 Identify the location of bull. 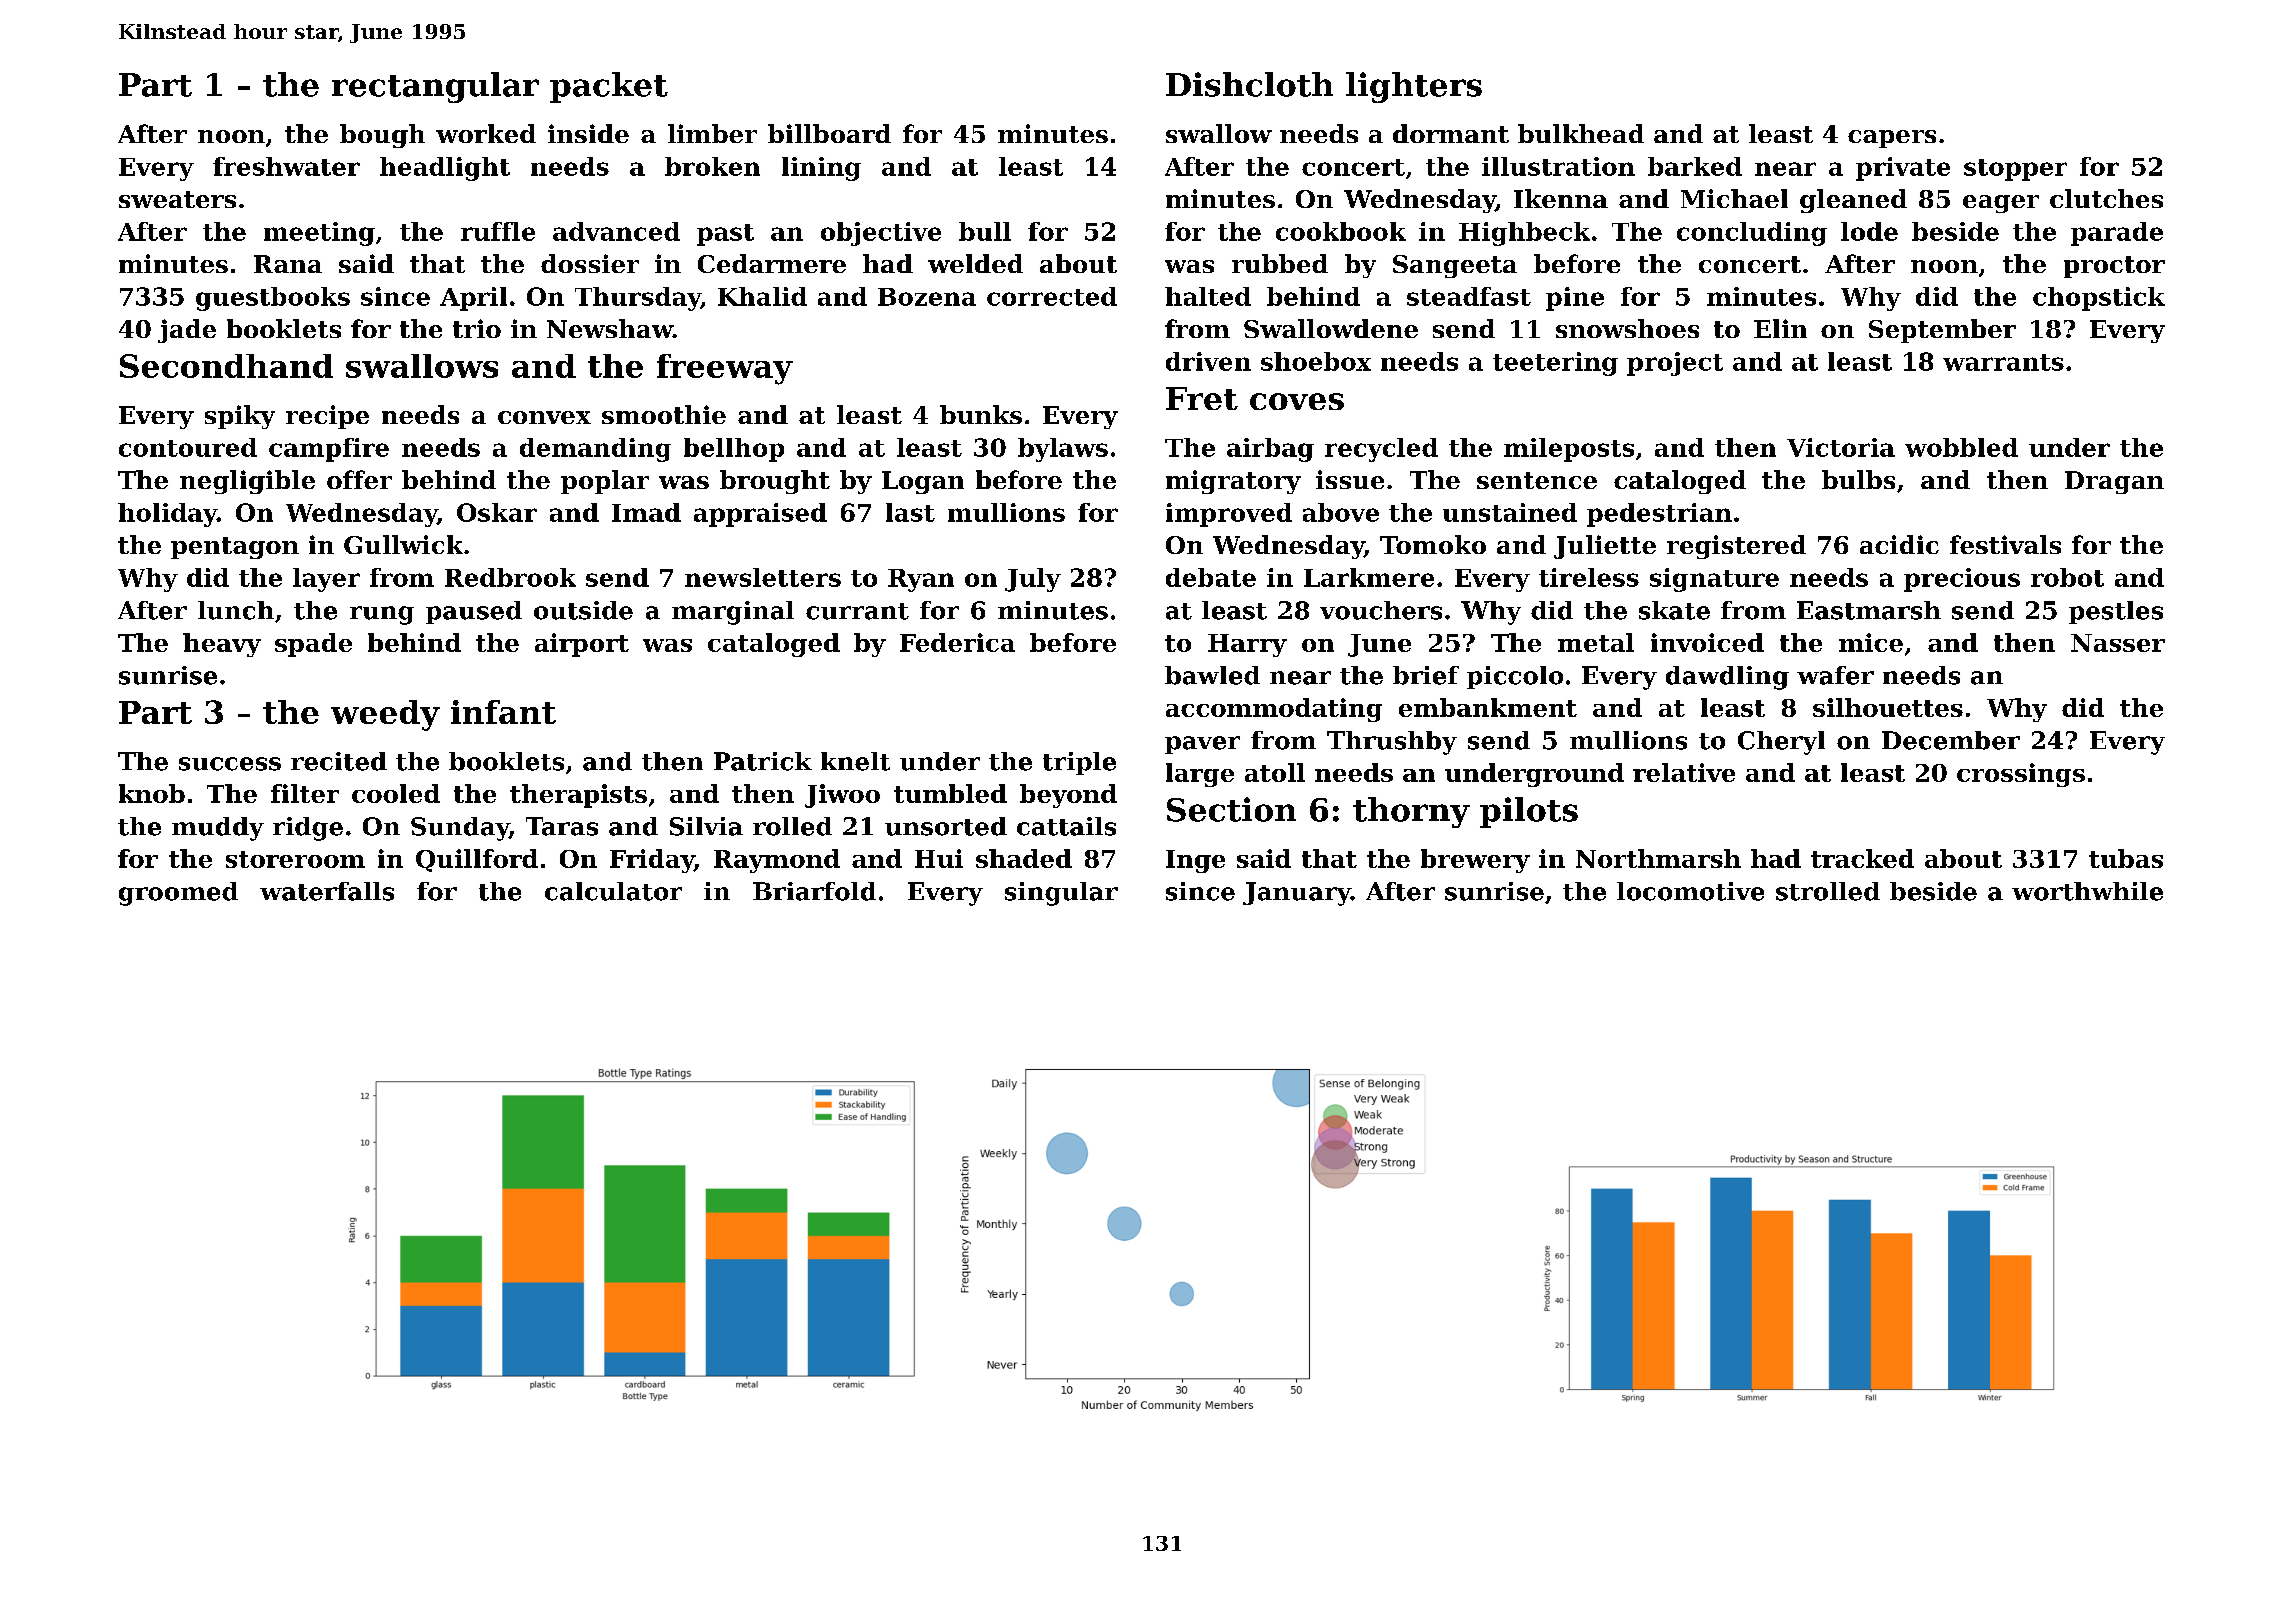
(985, 231).
